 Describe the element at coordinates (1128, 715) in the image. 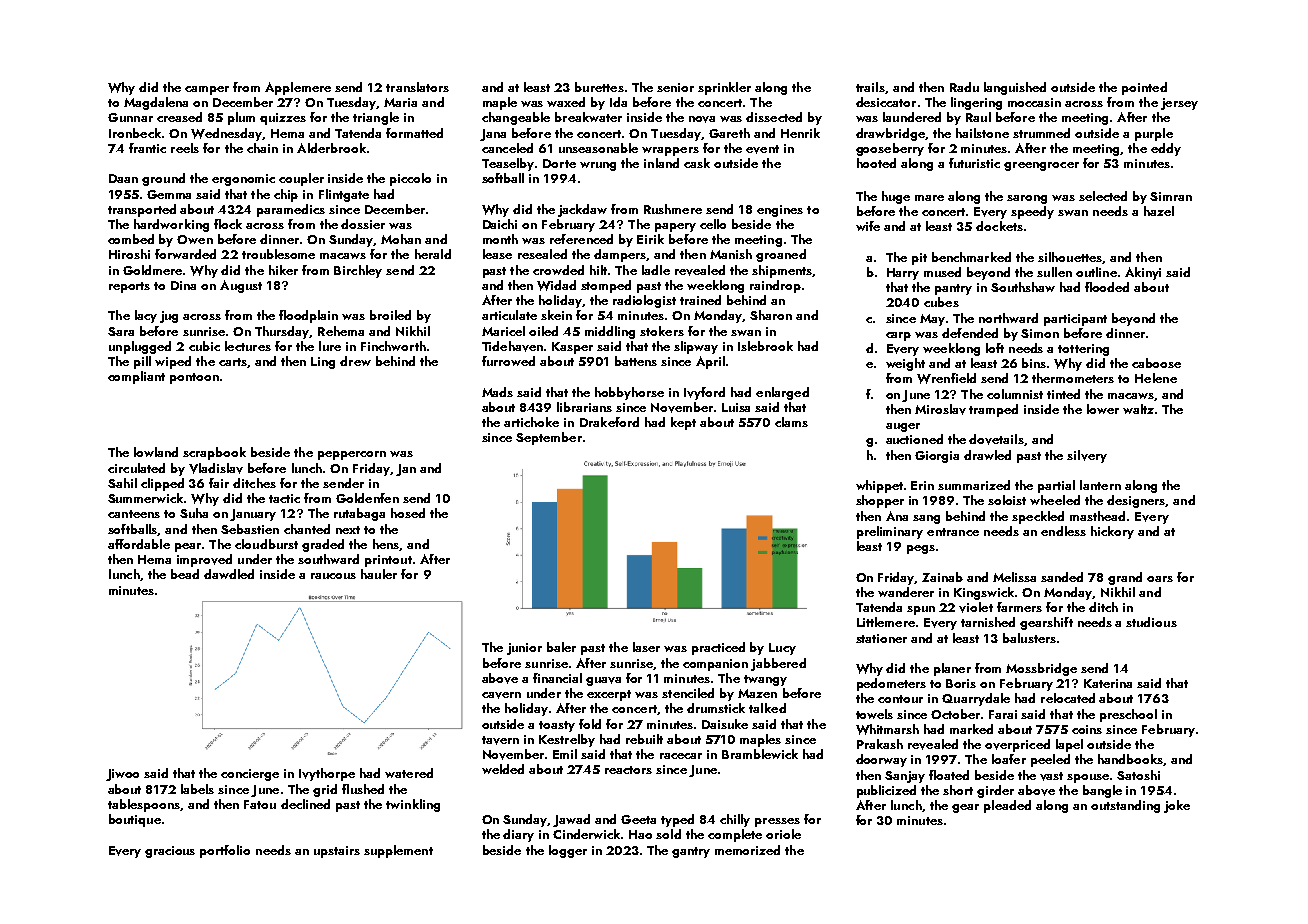

I see `preschool` at that location.
